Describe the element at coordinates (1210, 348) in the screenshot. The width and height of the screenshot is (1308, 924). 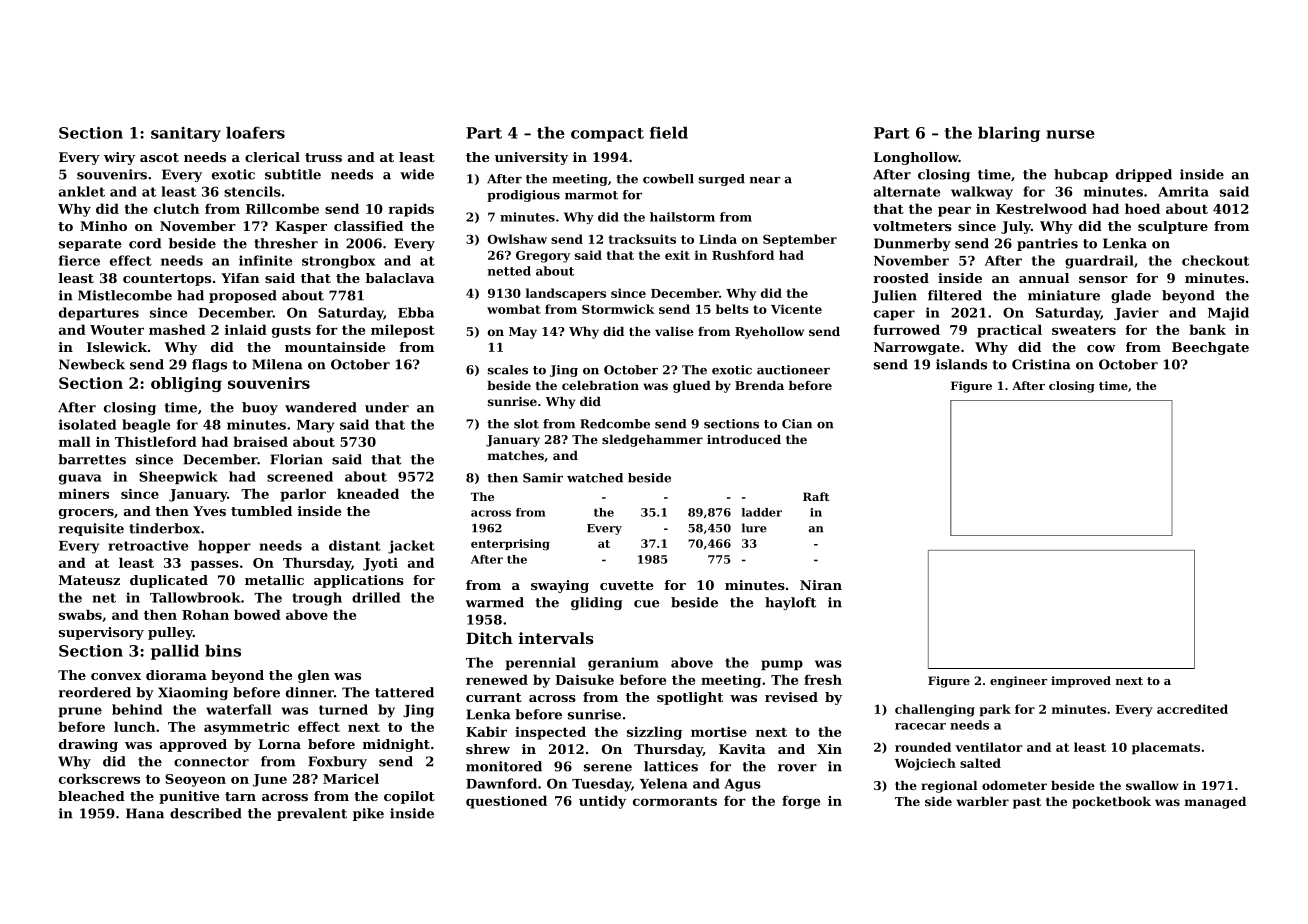
I see `Beechgate` at that location.
